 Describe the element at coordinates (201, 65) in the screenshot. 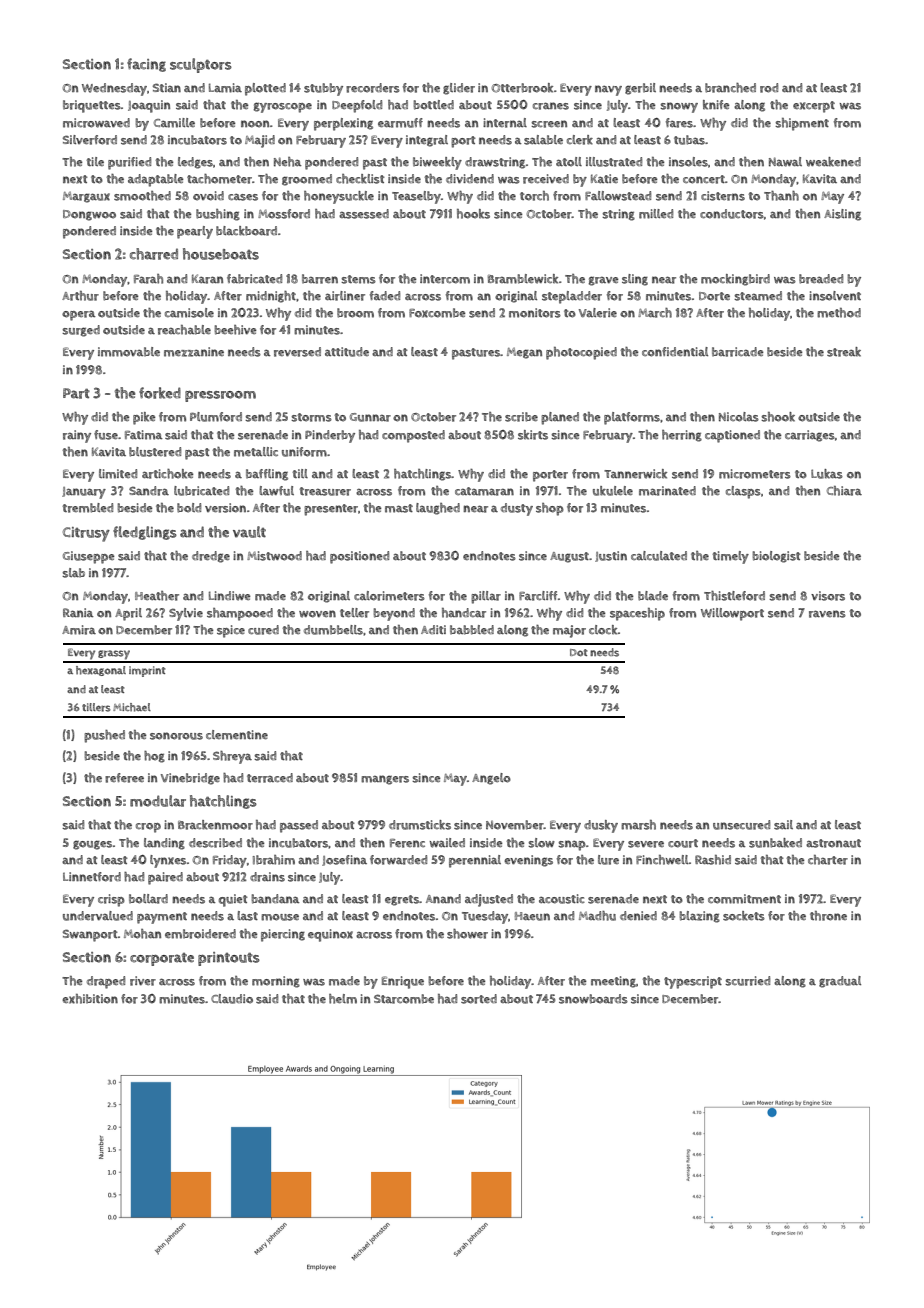

I see `sculptors` at that location.
